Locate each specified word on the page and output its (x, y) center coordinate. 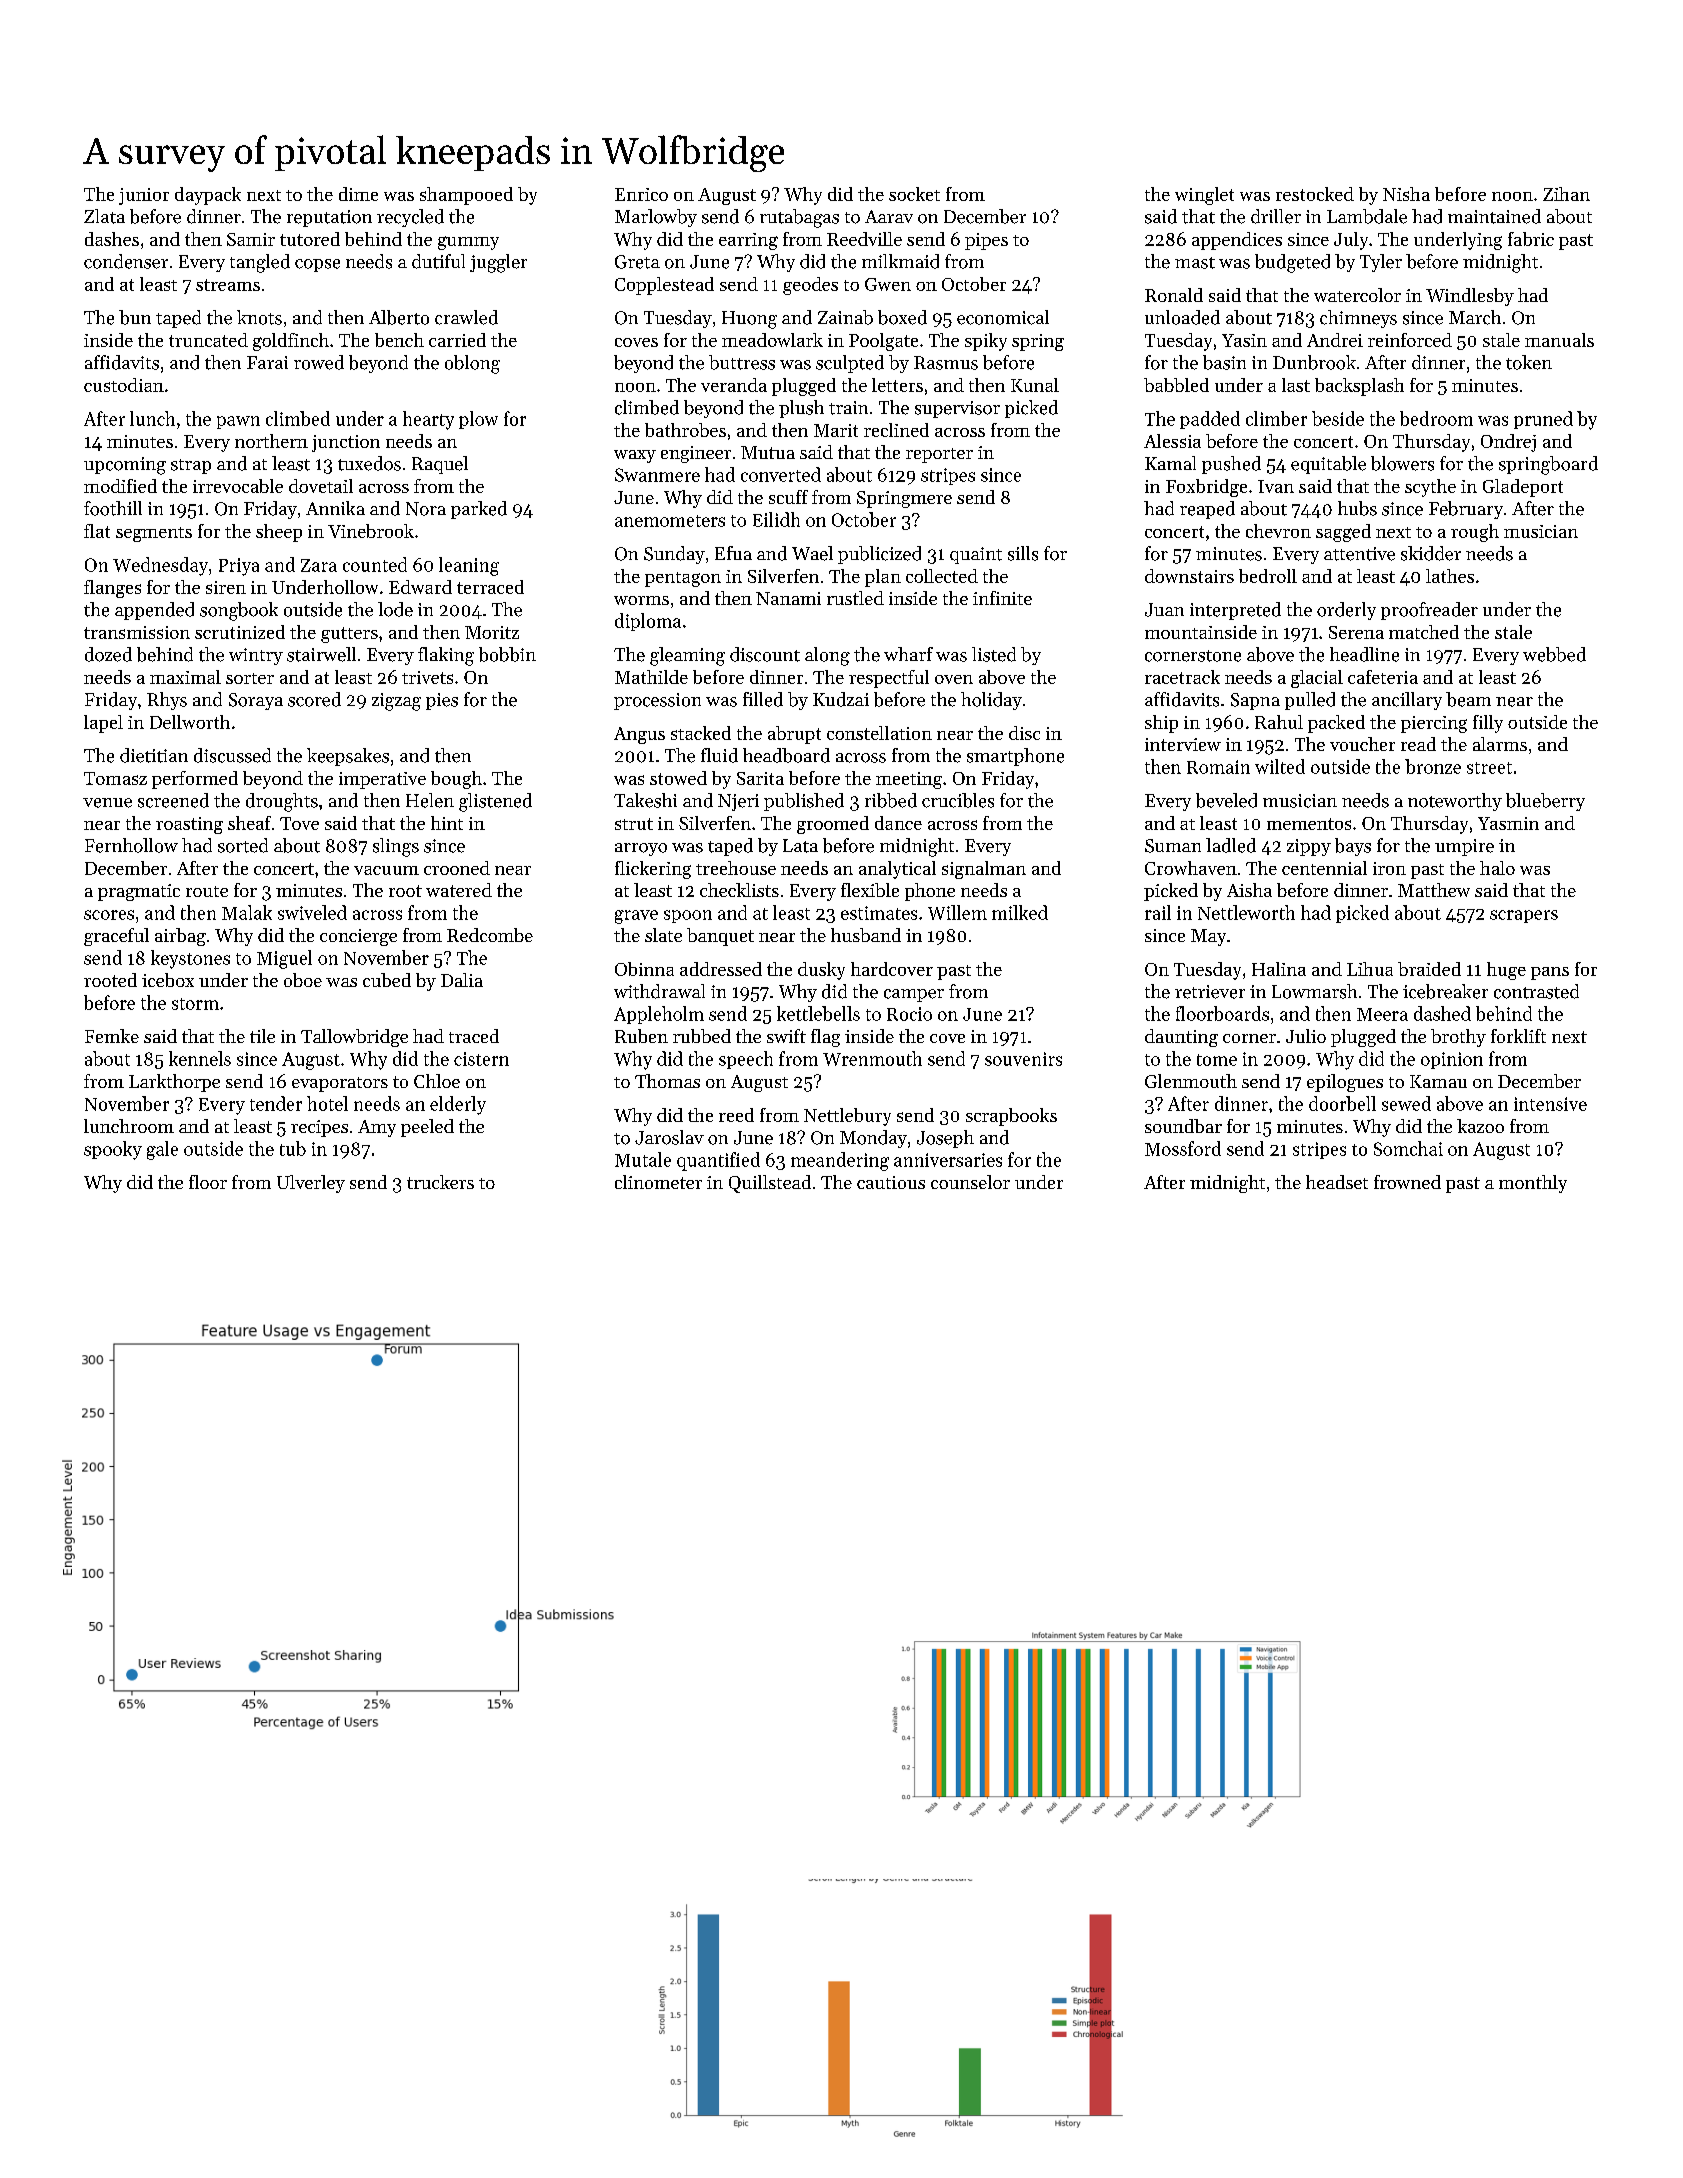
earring (748, 241)
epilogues (1345, 1083)
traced (474, 1036)
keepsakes (348, 757)
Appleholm (659, 1015)
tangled (260, 263)
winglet (1204, 196)
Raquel (440, 465)
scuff (788, 497)
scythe (1430, 488)
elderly (458, 1105)
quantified (718, 1161)
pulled (1310, 701)
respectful (889, 679)
